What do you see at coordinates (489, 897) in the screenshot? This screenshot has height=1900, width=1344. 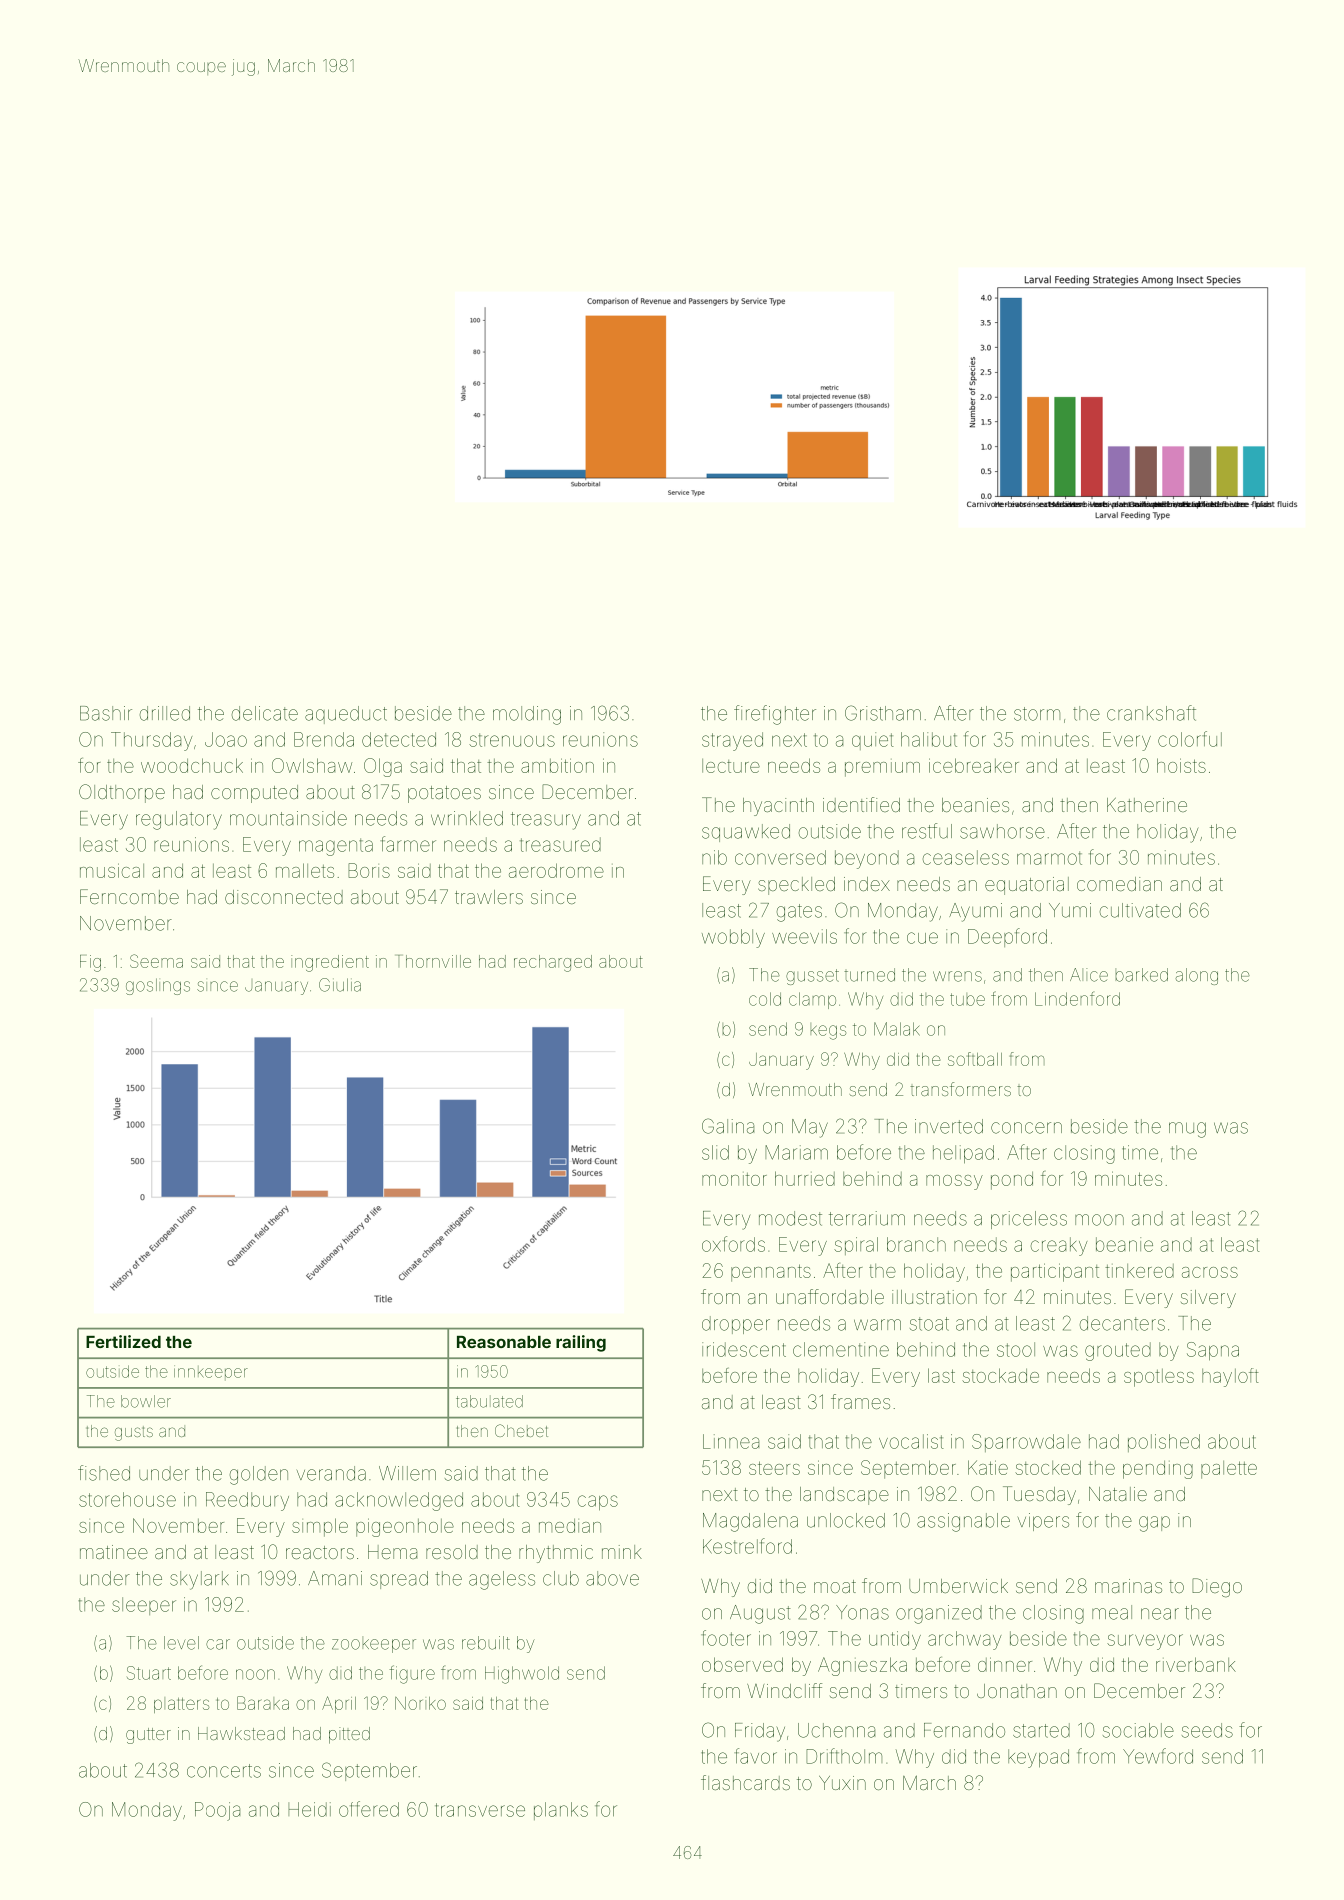 I see `trawlers` at bounding box center [489, 897].
